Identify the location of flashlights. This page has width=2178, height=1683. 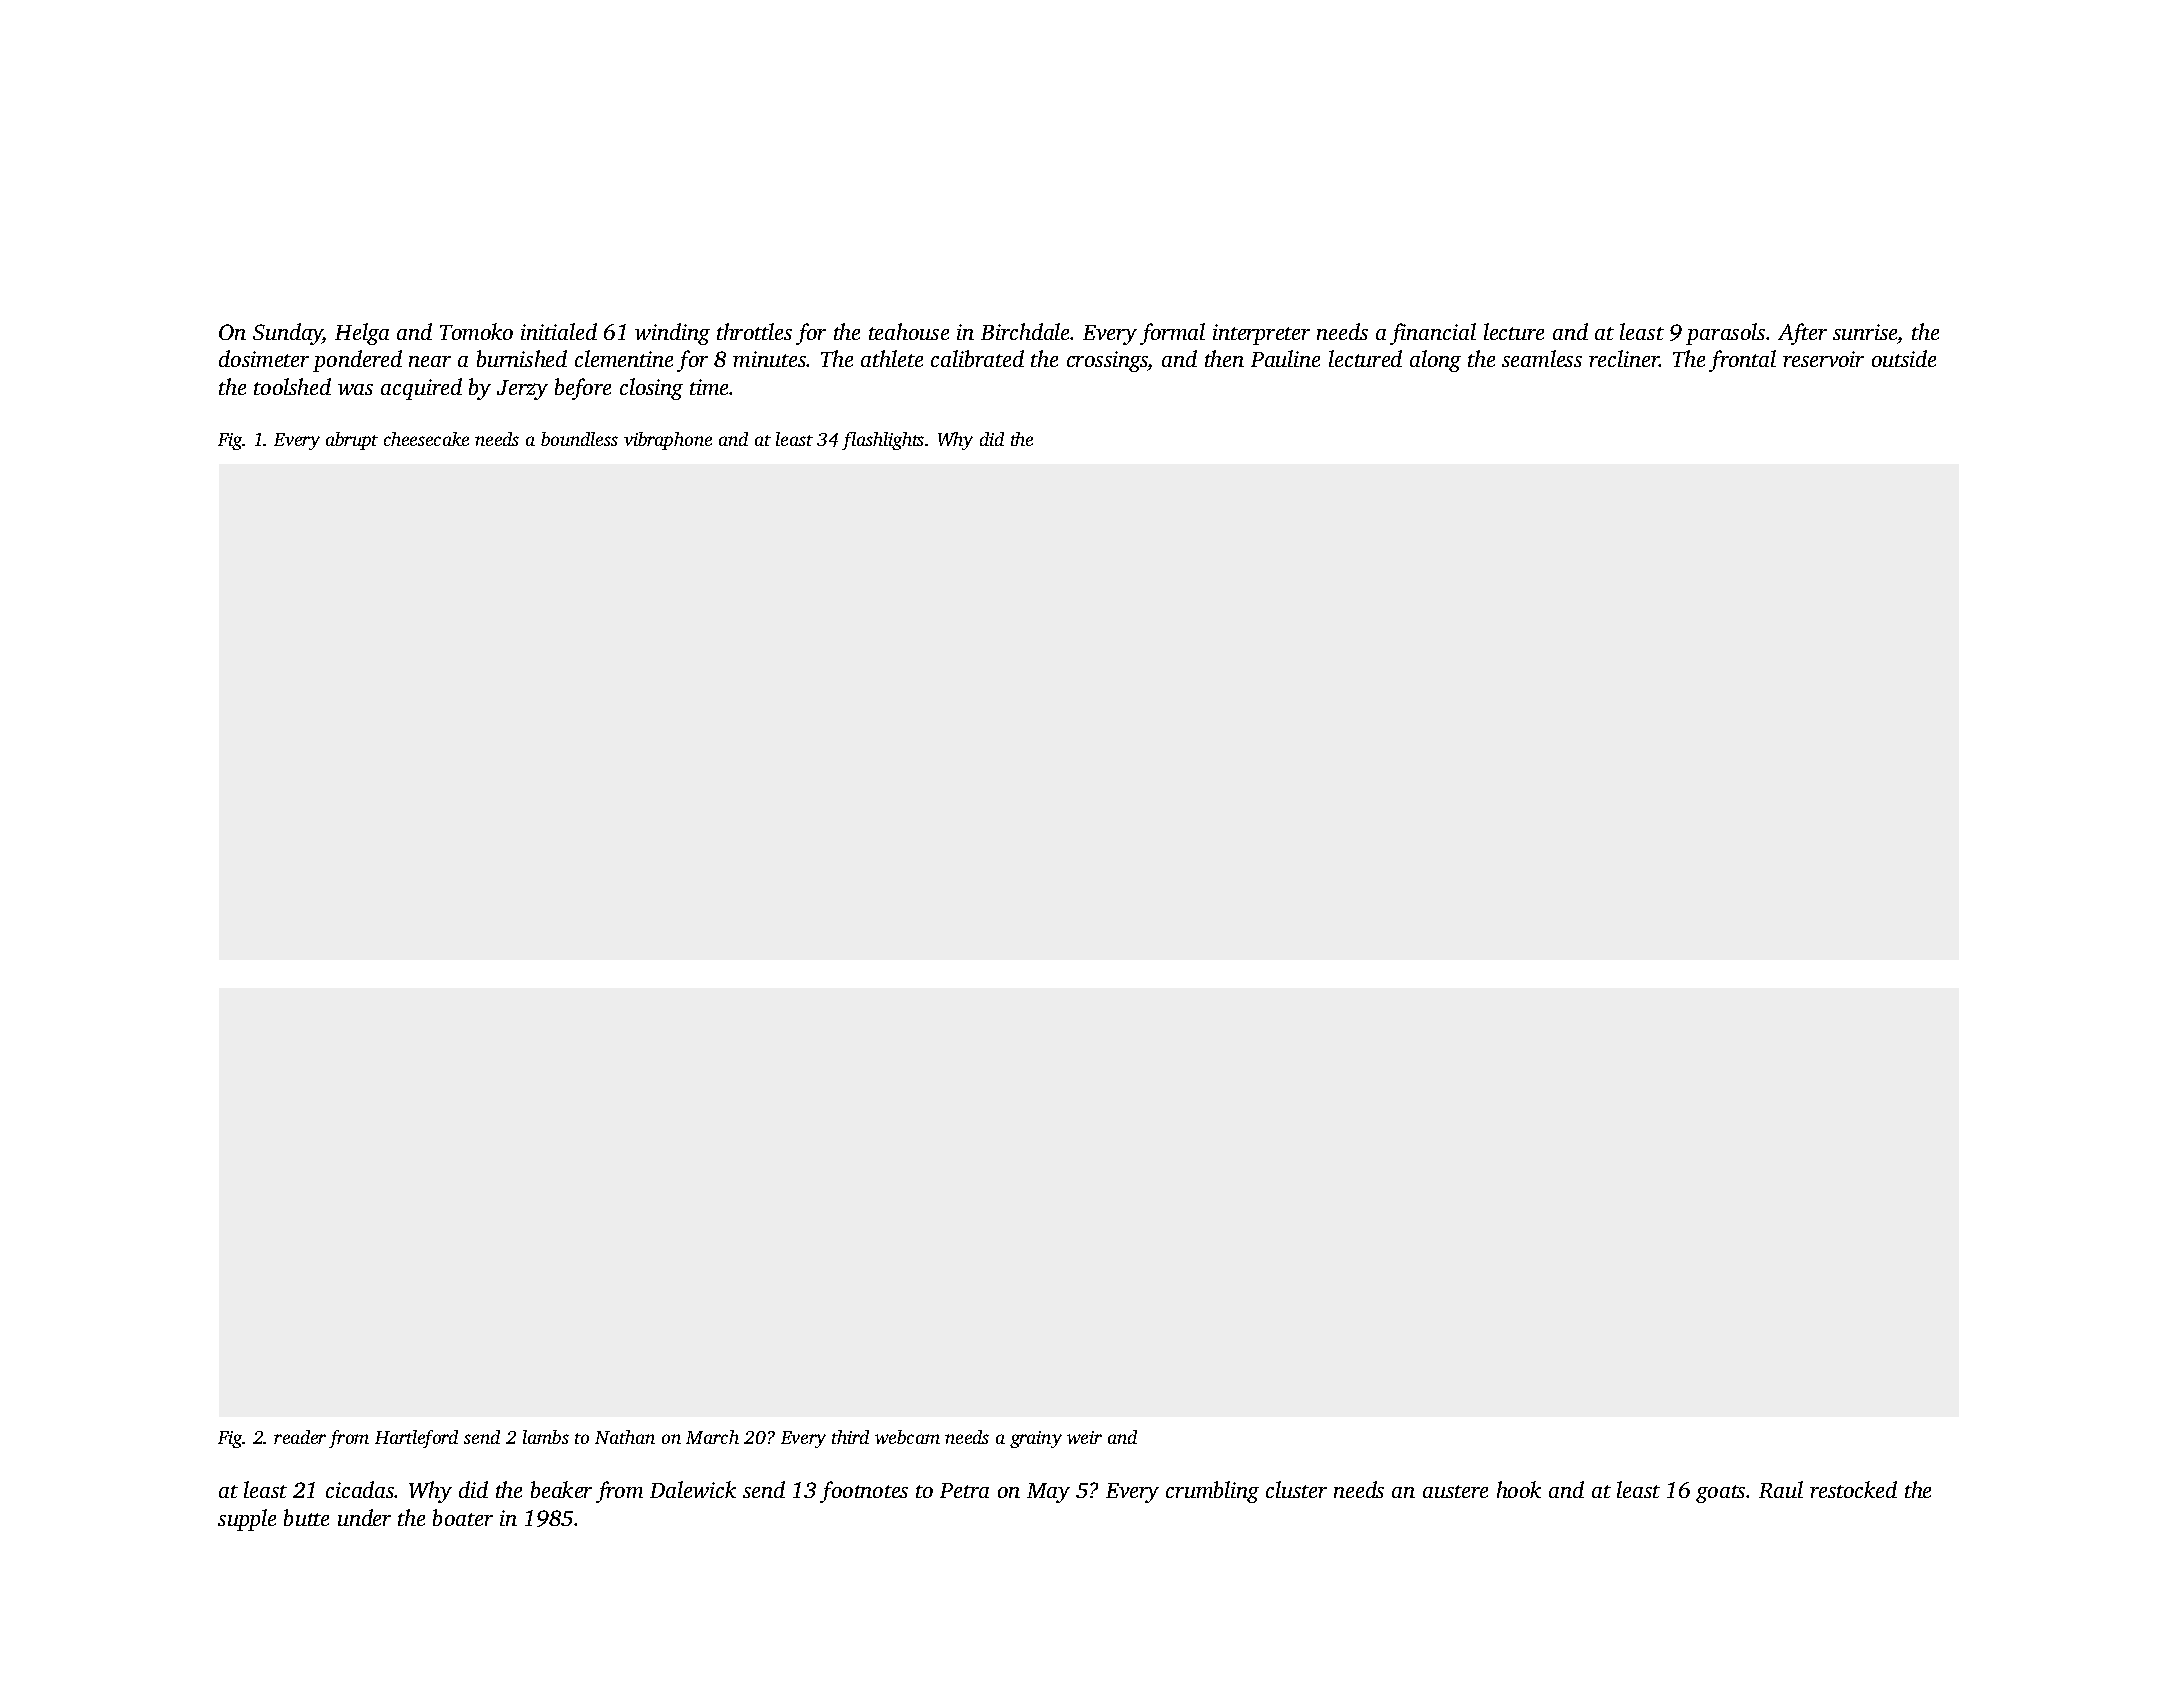
(883, 441).
